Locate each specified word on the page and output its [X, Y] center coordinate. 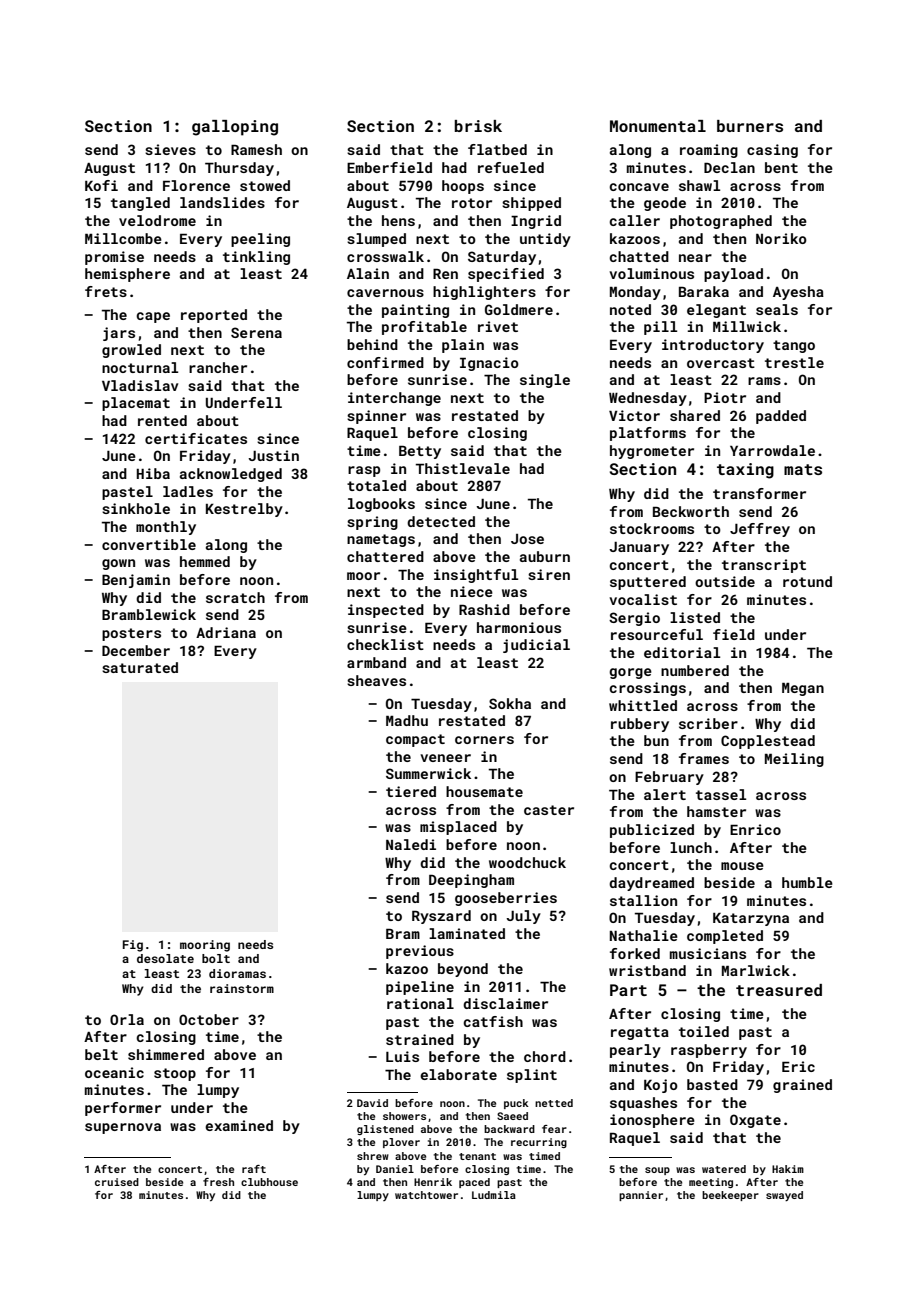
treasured [779, 990]
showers [404, 1116]
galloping [235, 128]
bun [656, 740]
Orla [127, 1019]
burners [750, 126]
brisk [478, 126]
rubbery [640, 725]
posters [131, 634]
